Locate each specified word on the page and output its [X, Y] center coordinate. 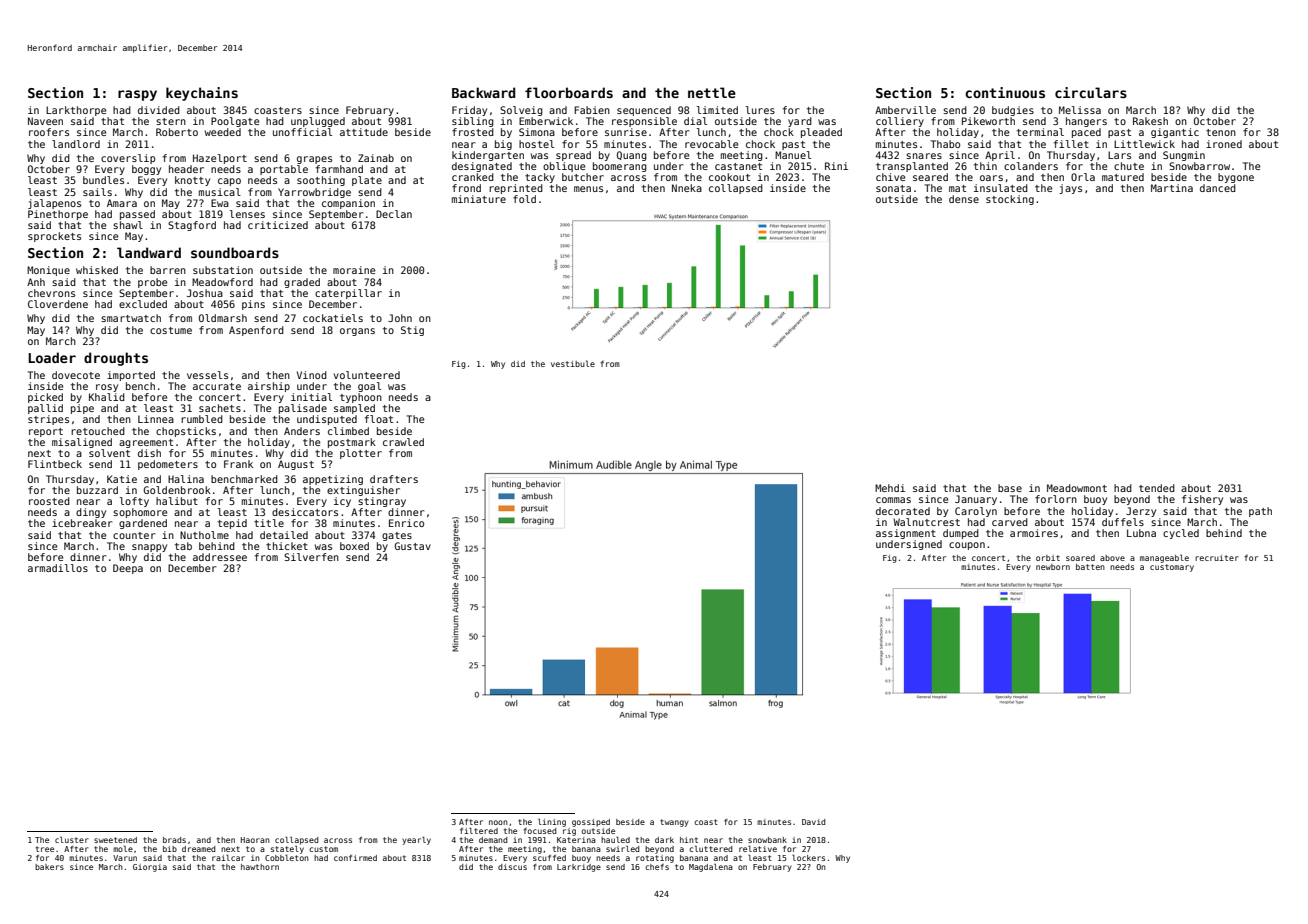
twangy [674, 823]
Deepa [128, 569]
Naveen [45, 121]
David [813, 822]
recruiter [1217, 558]
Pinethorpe [58, 215]
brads [174, 840]
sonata [893, 188]
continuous [1005, 92]
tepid [232, 524]
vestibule [573, 363]
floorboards [569, 92]
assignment [906, 534]
